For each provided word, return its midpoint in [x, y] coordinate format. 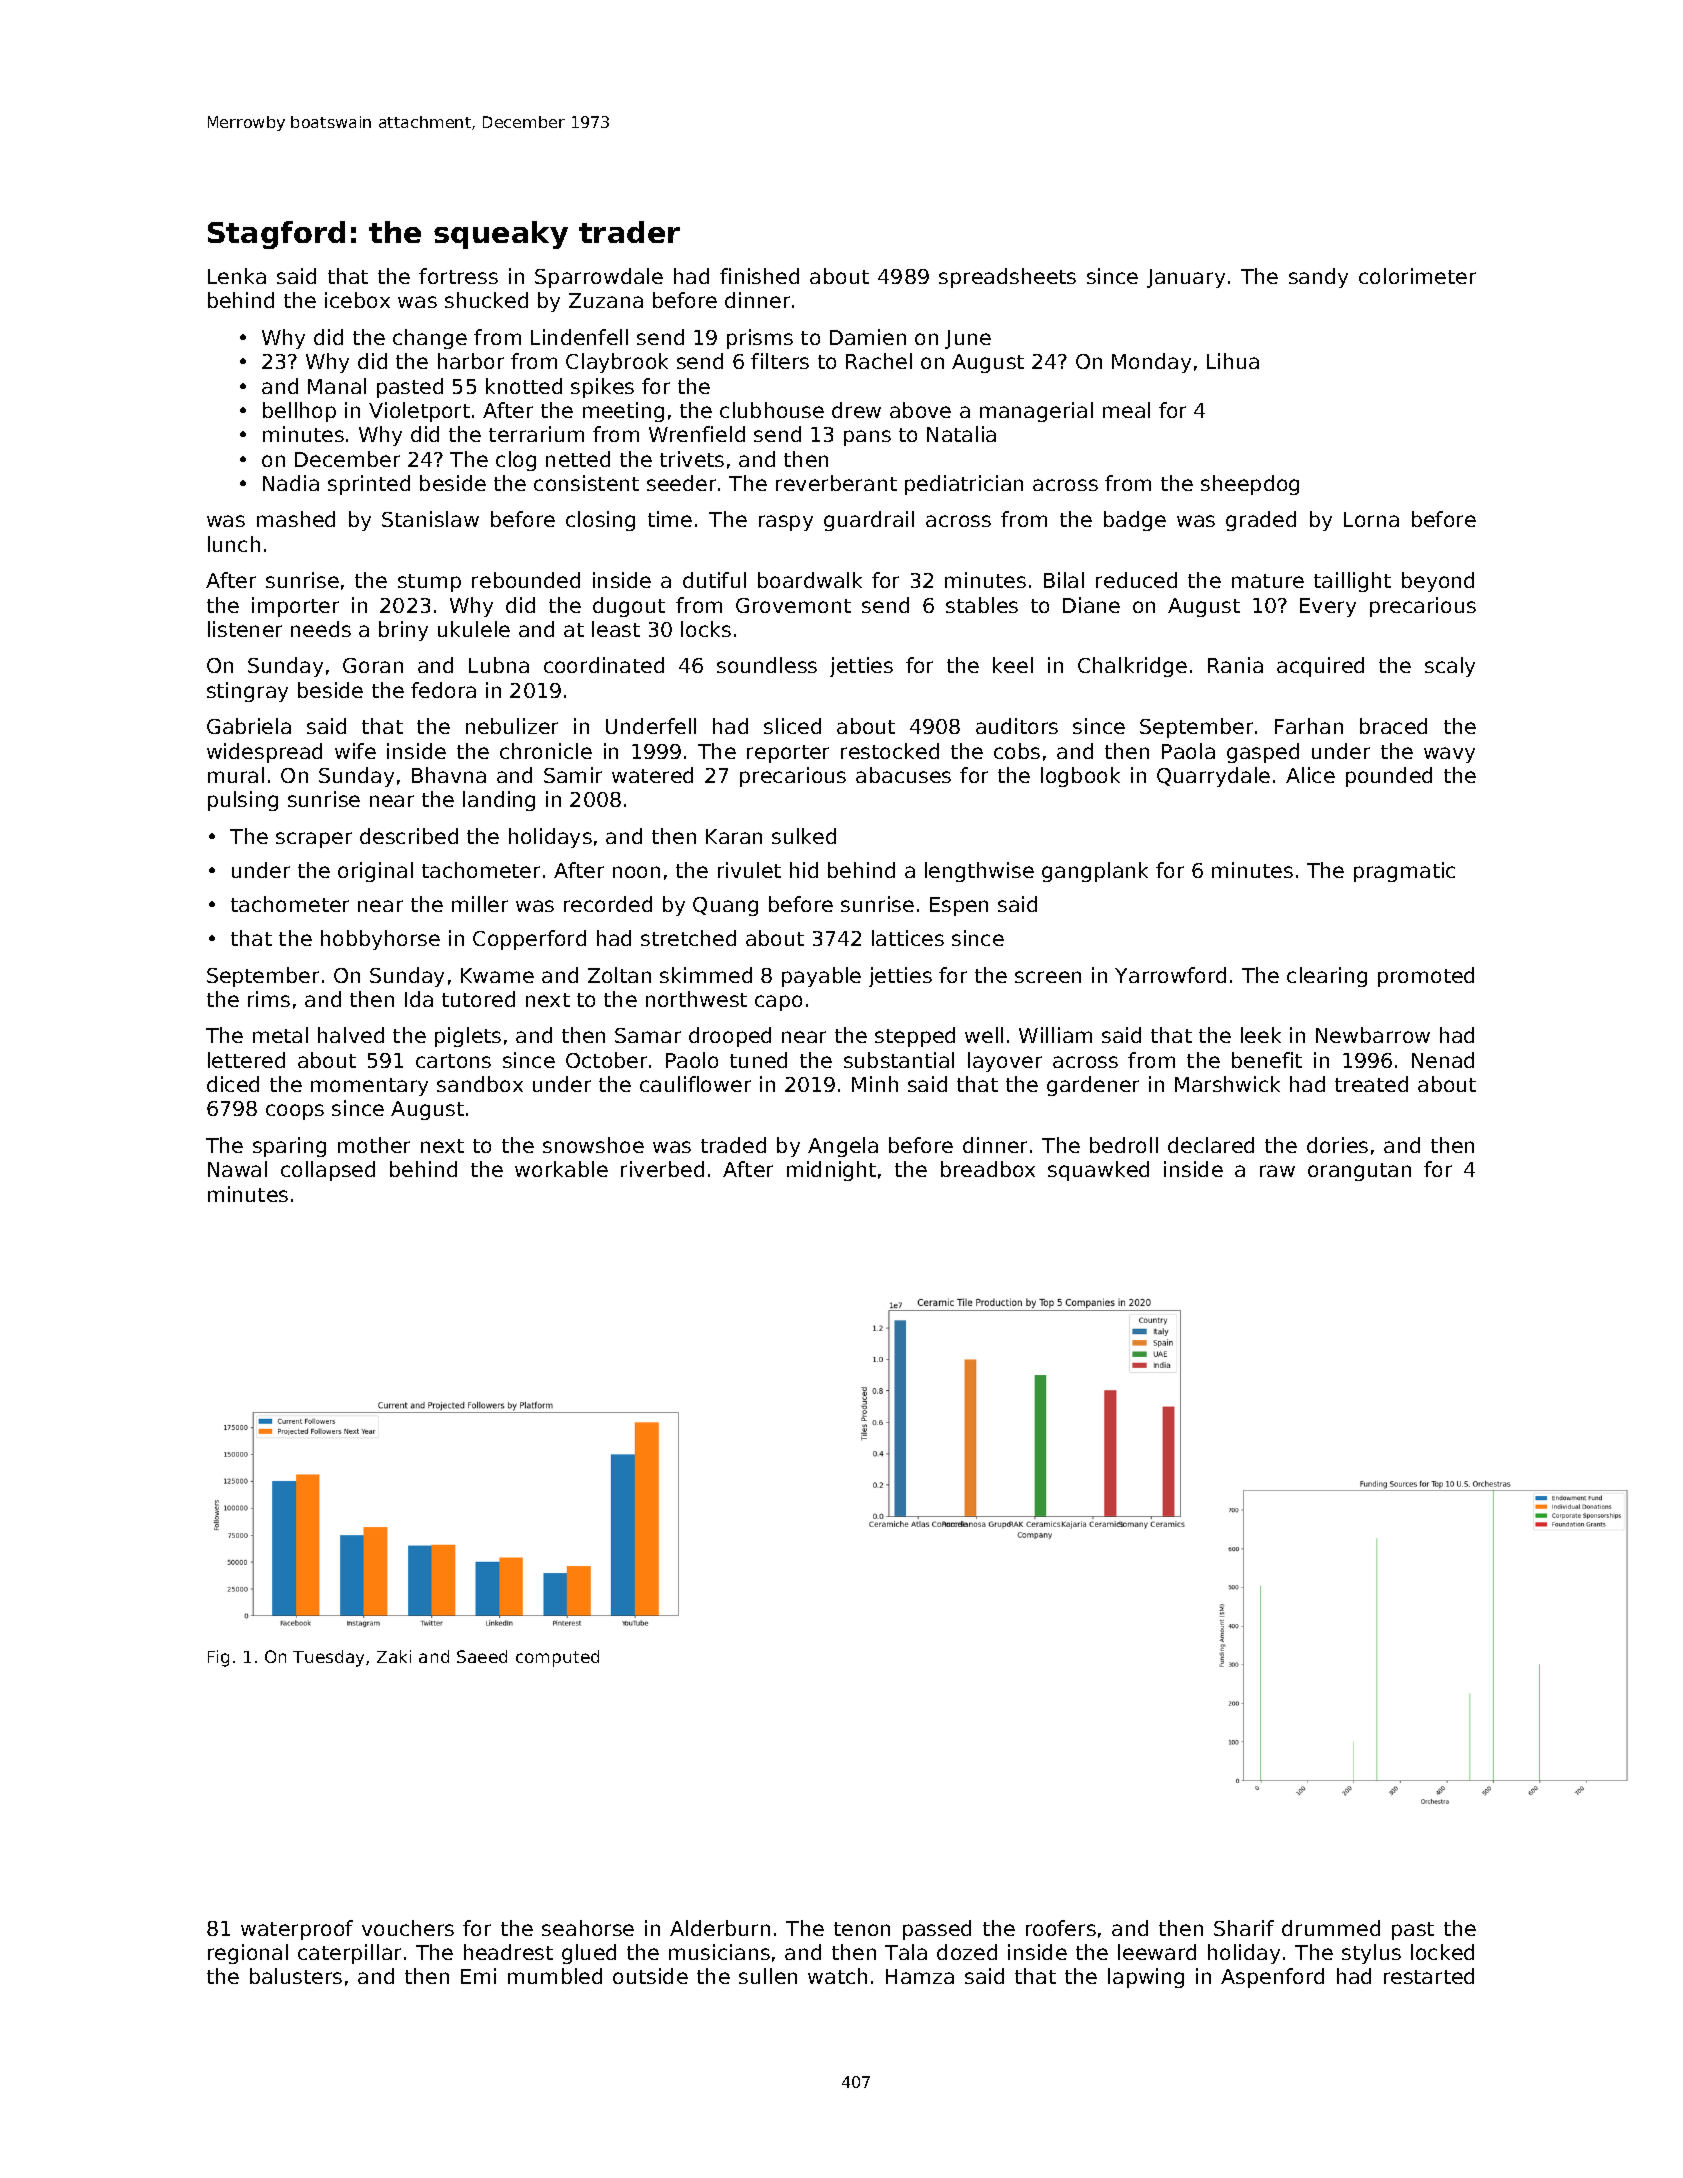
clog [516, 461]
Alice [1310, 775]
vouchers [408, 1928]
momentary [369, 1087]
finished [759, 276]
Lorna [1371, 519]
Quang [725, 906]
